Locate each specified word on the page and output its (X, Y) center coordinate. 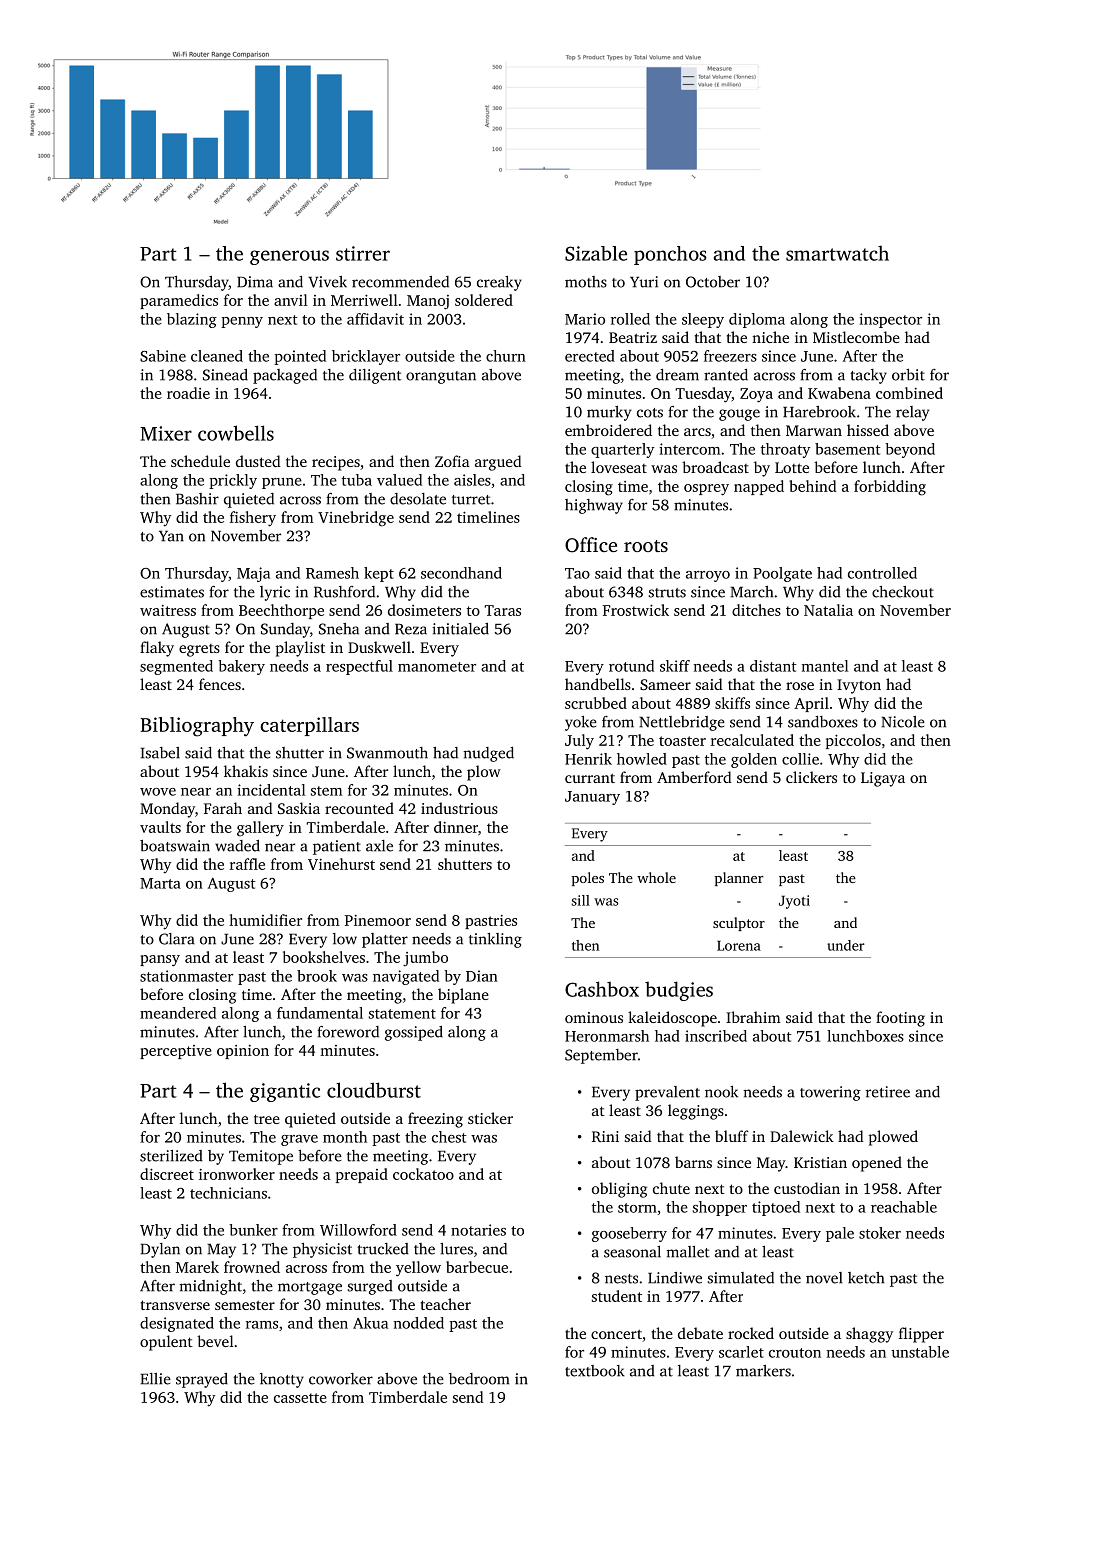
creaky (499, 283)
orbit (908, 375)
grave (299, 1140)
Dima (255, 282)
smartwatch (837, 253)
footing (900, 1019)
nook (721, 1092)
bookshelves (324, 957)
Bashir (197, 499)
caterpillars (309, 726)
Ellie (156, 1379)
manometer (437, 667)
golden (754, 760)
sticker (490, 1118)
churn (506, 356)
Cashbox (602, 989)
